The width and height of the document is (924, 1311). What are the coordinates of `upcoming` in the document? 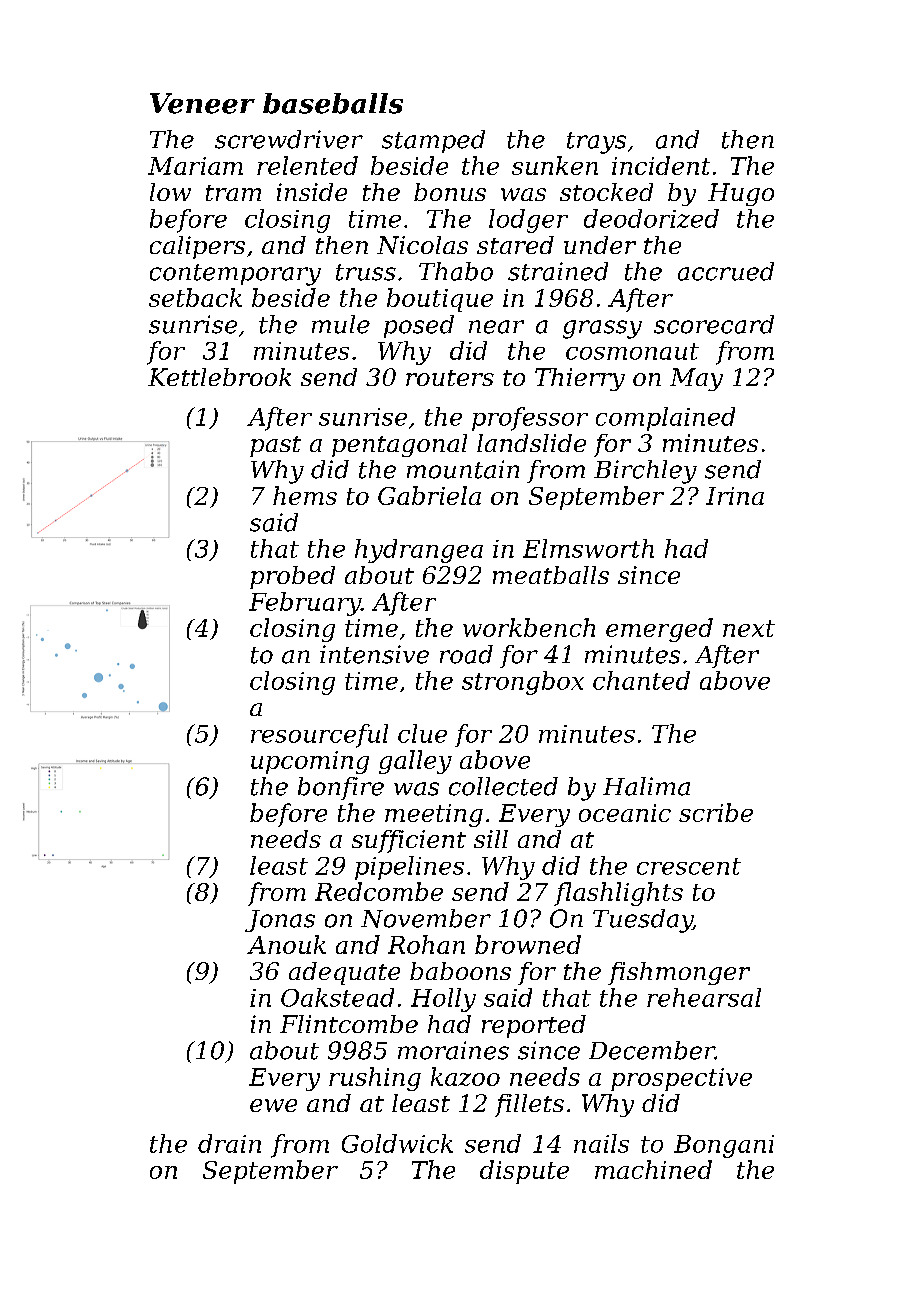 It's located at (310, 762).
